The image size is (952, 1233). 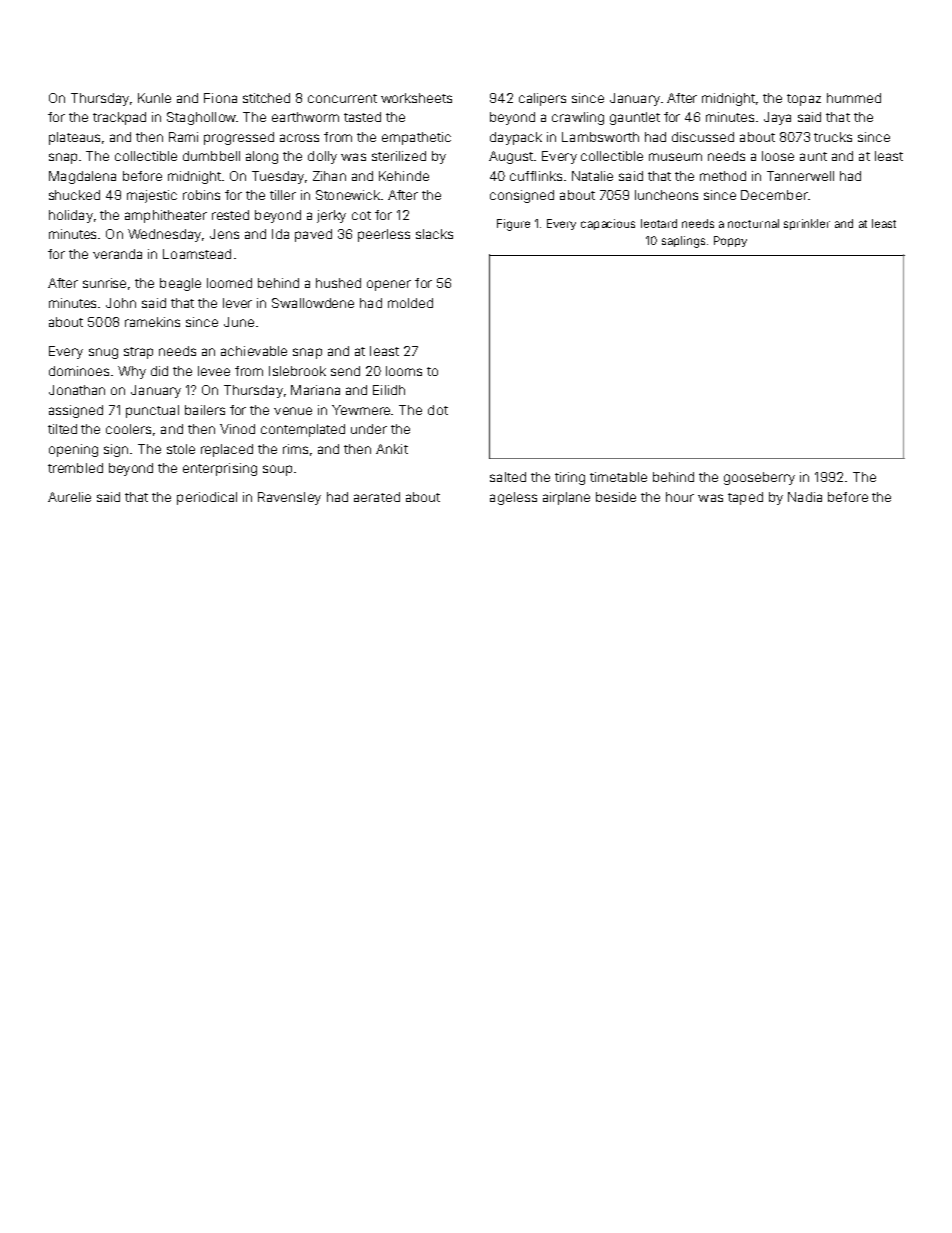 I want to click on Nadia, so click(x=805, y=497).
